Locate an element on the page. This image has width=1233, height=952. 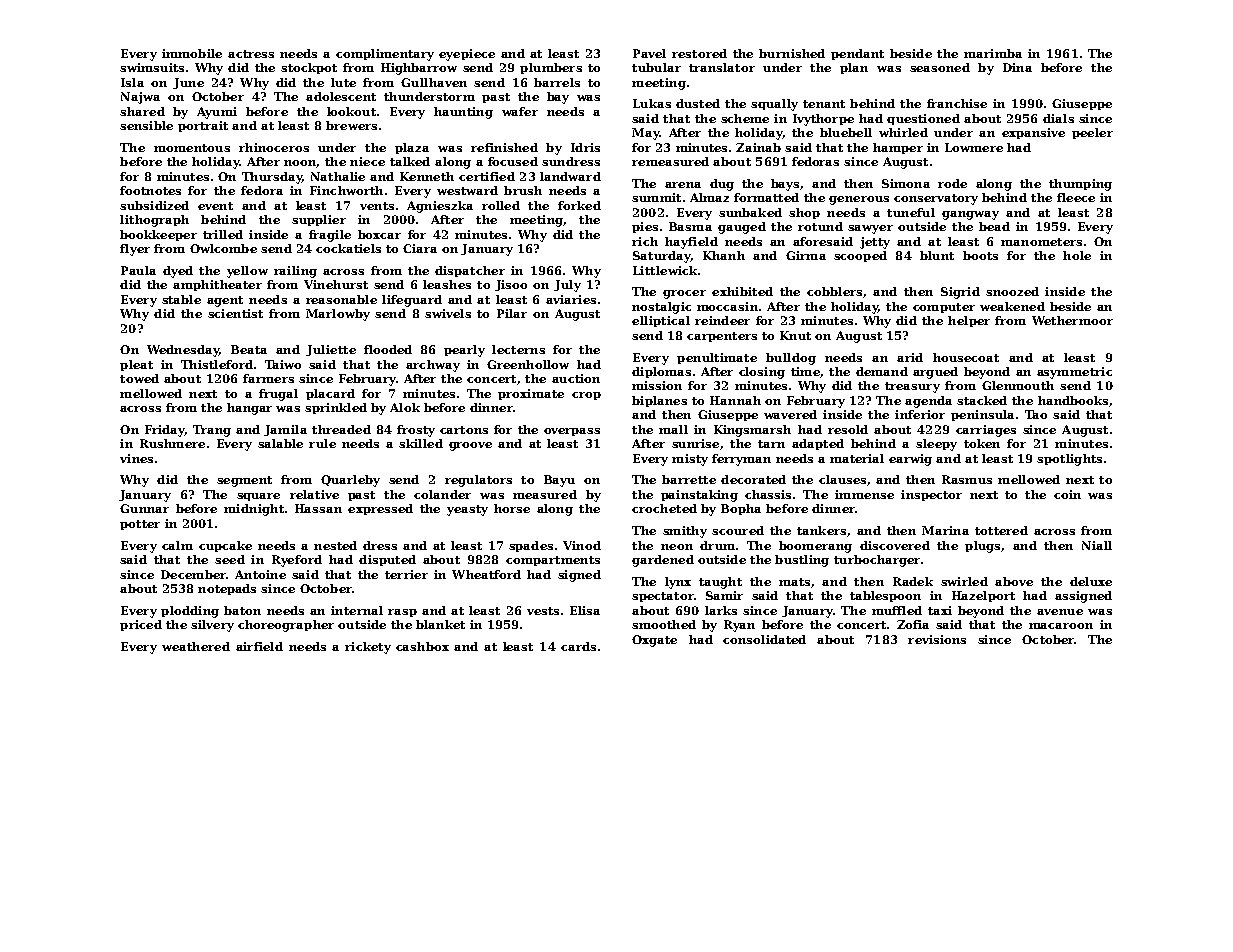
Vinod is located at coordinates (582, 545).
